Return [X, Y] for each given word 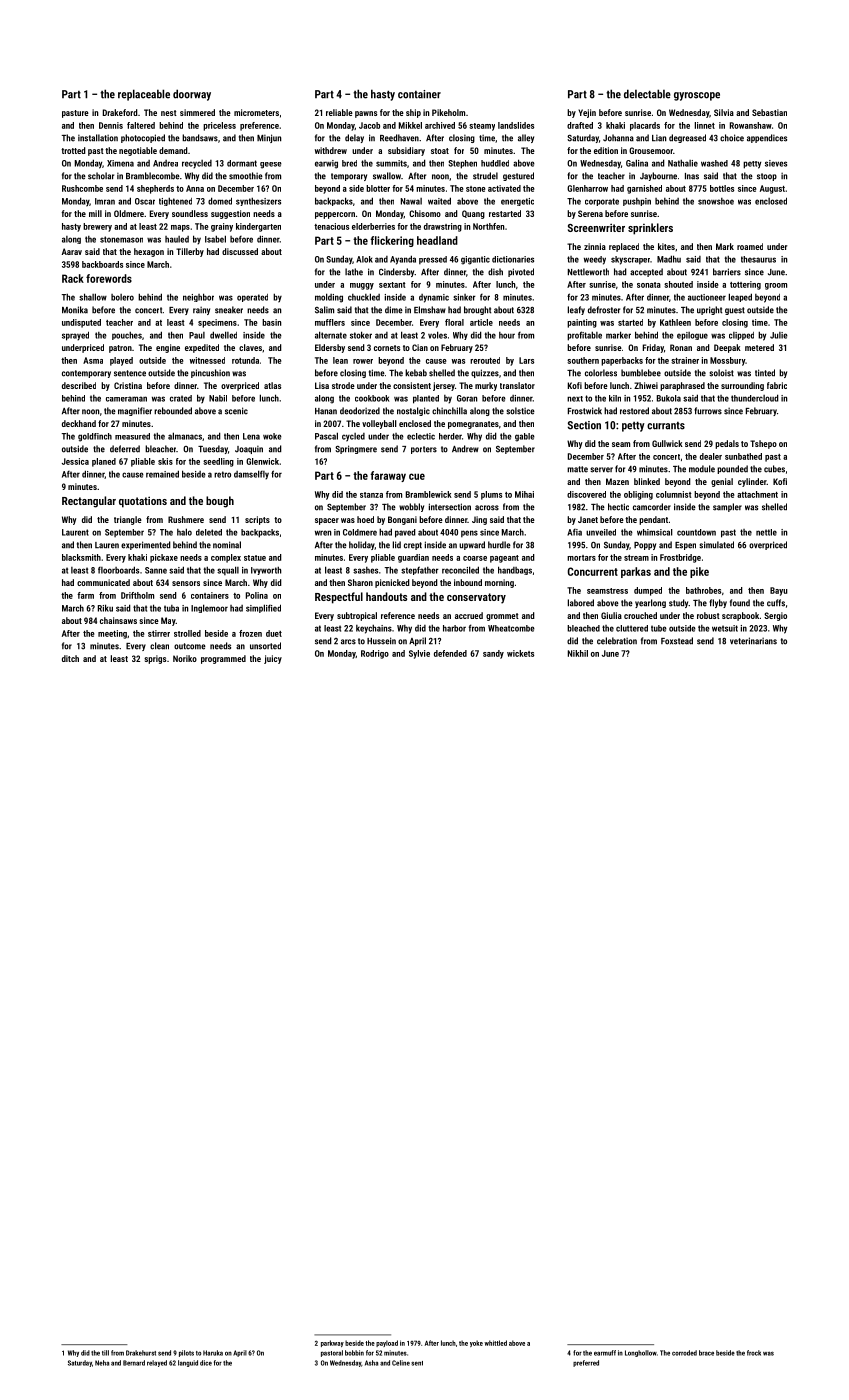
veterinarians [753, 641]
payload [387, 1343]
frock [754, 1353]
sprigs [155, 659]
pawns [366, 114]
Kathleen [675, 322]
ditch [70, 658]
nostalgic [413, 411]
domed [220, 201]
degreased [687, 138]
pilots [186, 1353]
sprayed [75, 336]
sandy [493, 654]
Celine [401, 1363]
